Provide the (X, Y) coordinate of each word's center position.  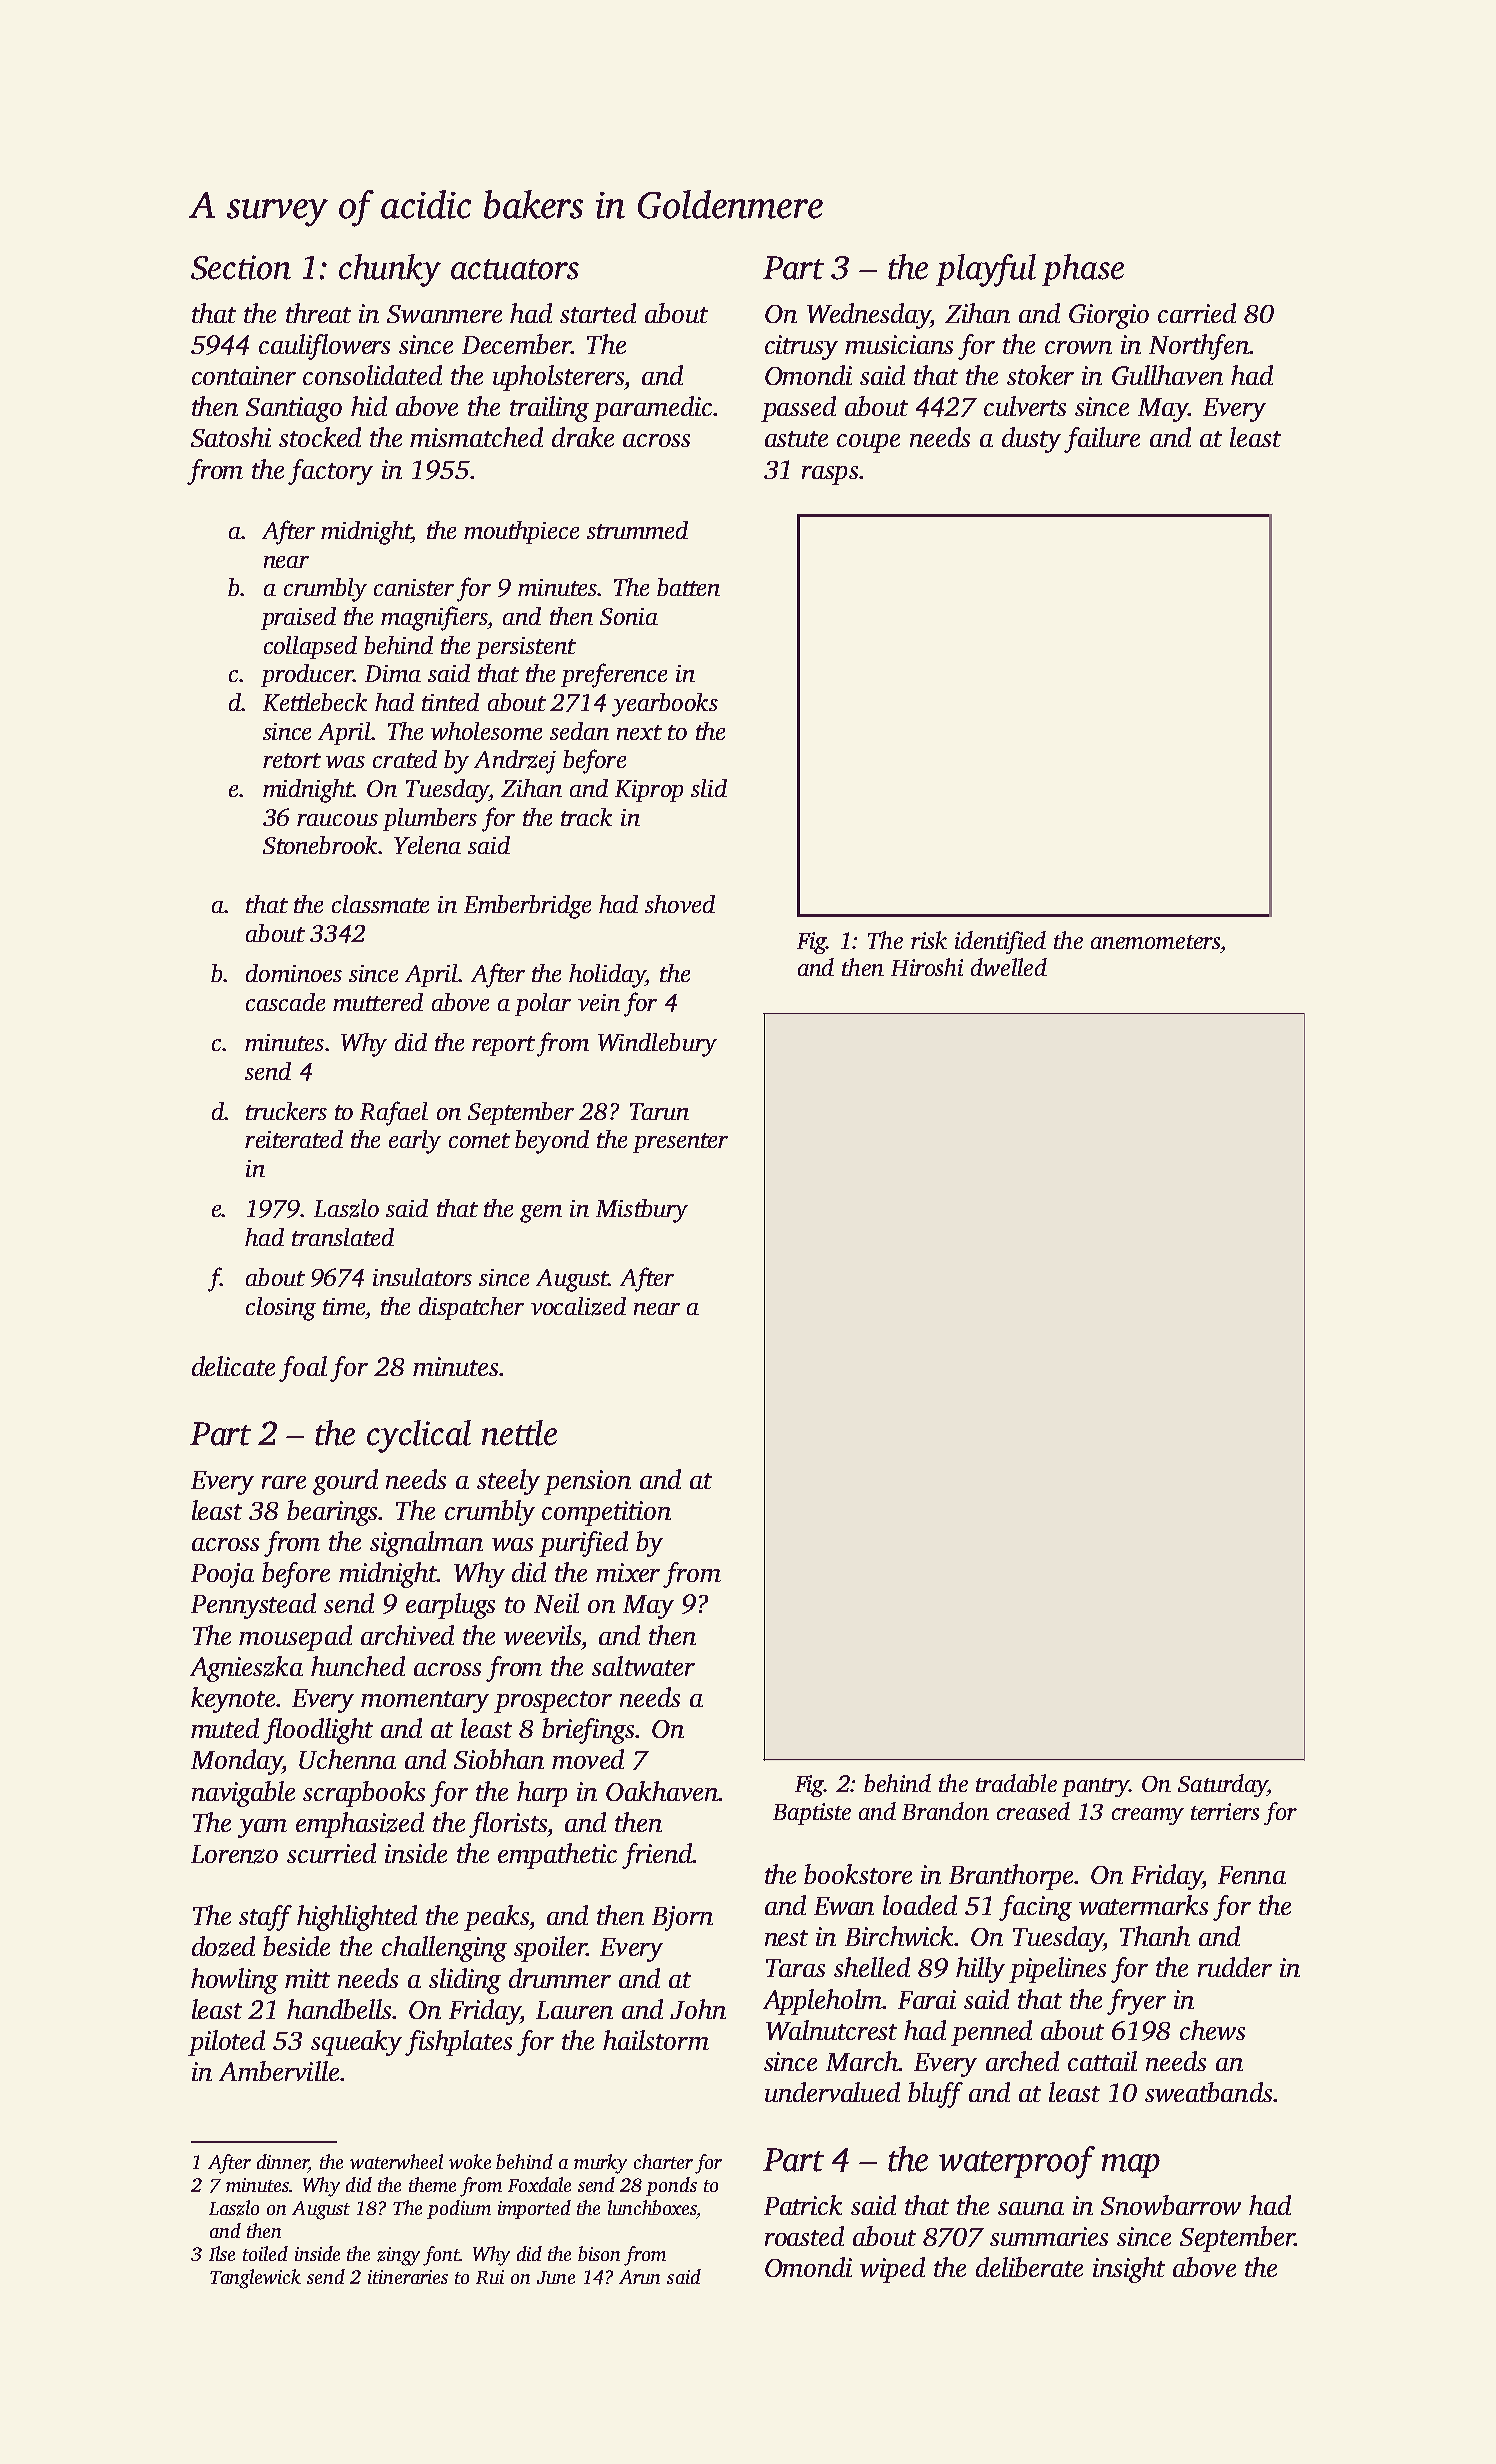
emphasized (360, 1825)
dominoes (294, 973)
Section (241, 267)
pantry (1095, 1787)
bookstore (858, 1874)
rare (284, 1482)
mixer (628, 1572)
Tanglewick (255, 2279)
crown (1078, 347)
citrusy (801, 347)
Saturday (1222, 1785)
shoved (680, 904)
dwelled (1009, 967)
